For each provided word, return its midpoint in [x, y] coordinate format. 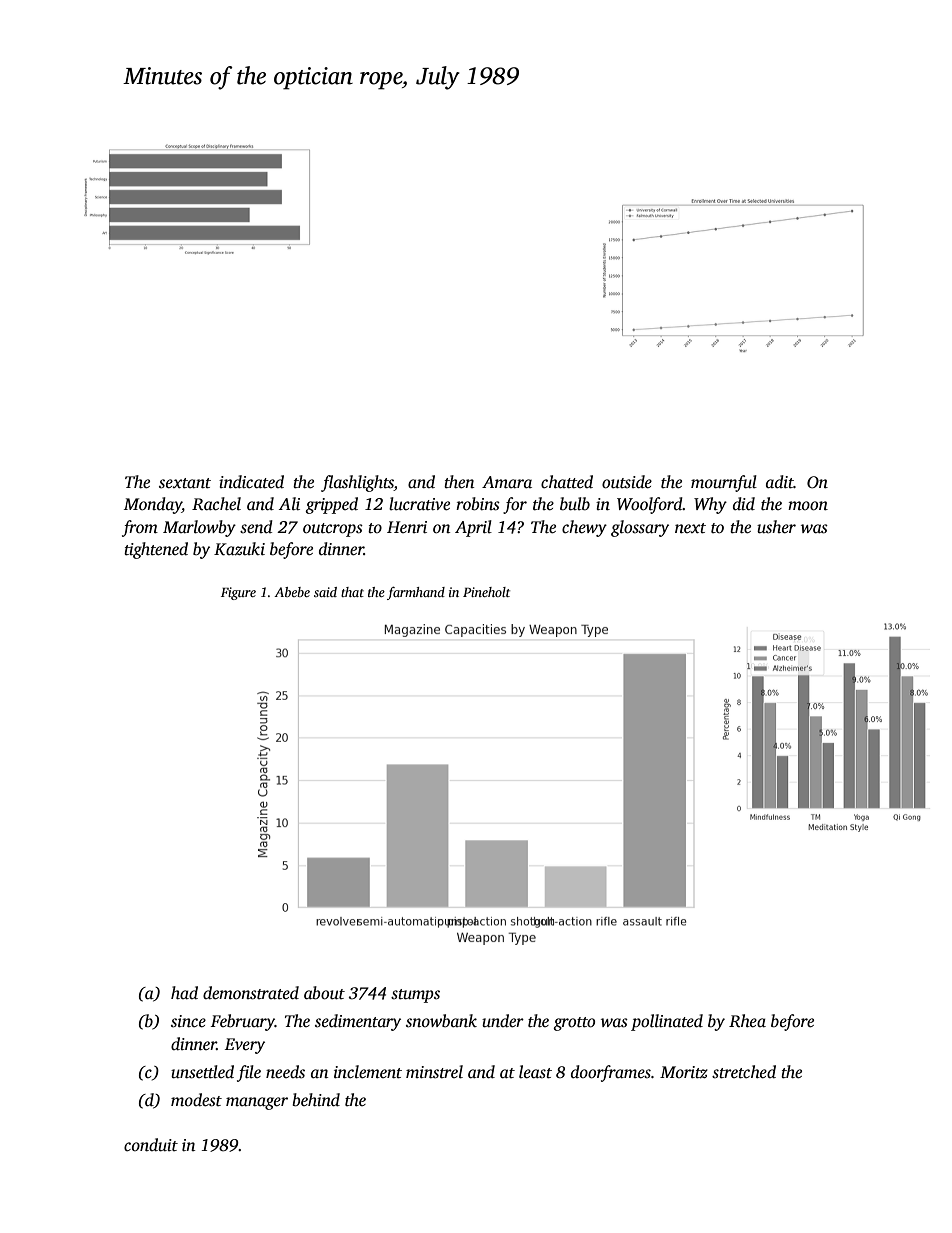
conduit [151, 1145]
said [325, 592]
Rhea [747, 1021]
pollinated [667, 1022]
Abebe [292, 592]
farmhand [416, 593]
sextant [185, 483]
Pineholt [486, 592]
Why [710, 505]
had [184, 992]
